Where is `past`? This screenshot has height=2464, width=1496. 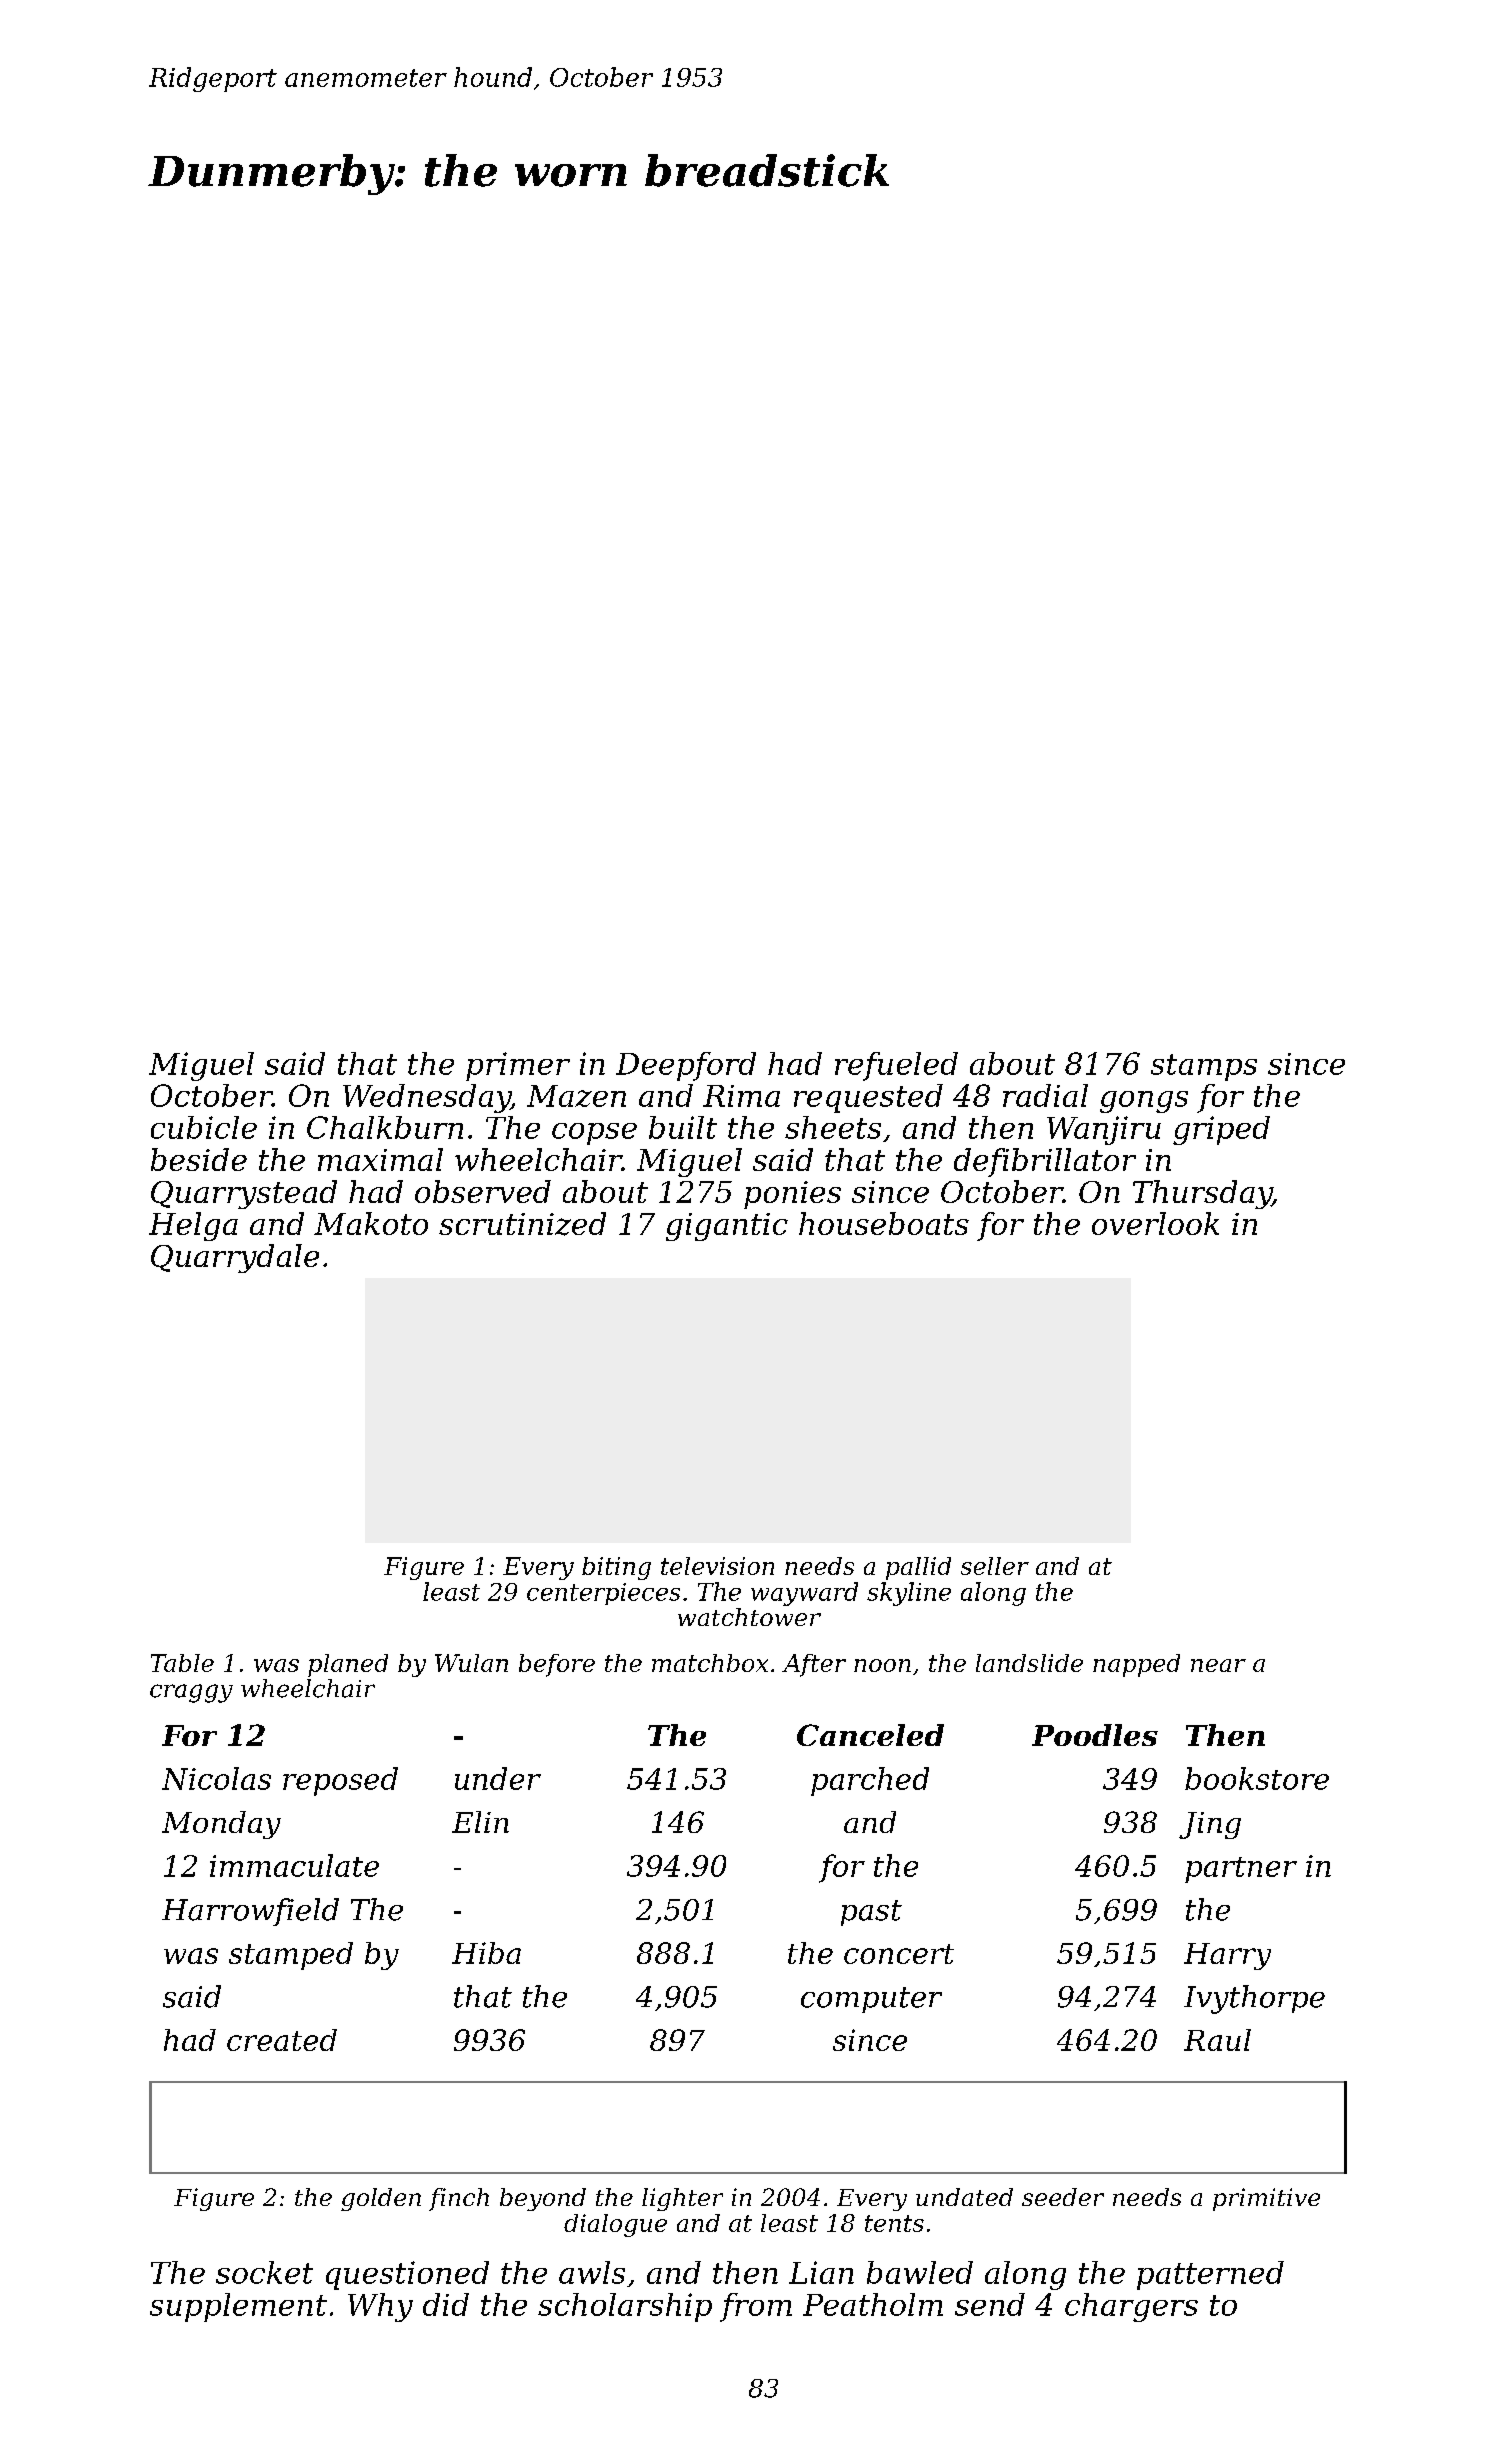
past is located at coordinates (871, 1913).
